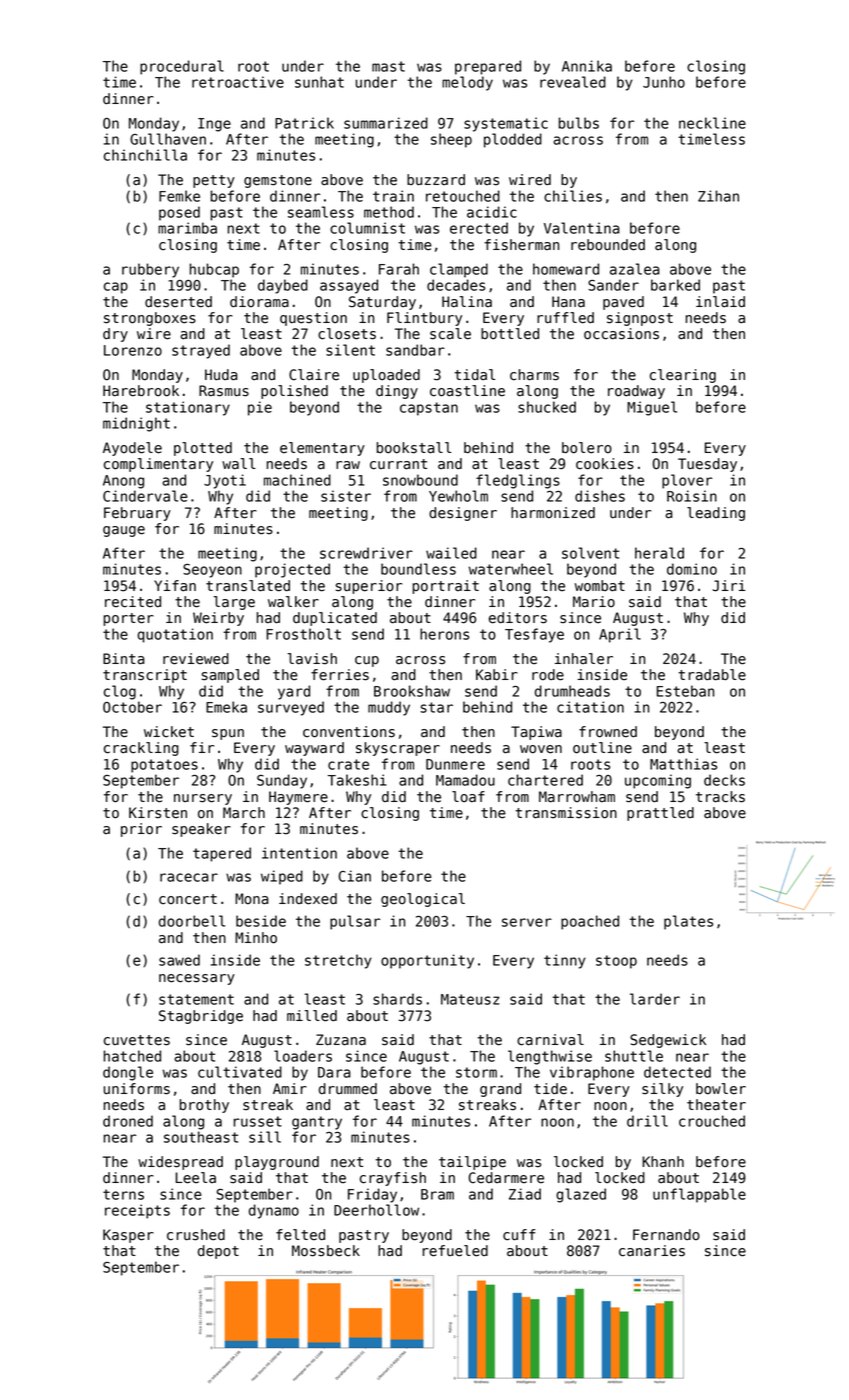 Image resolution: width=849 pixels, height=1400 pixels. I want to click on walker, so click(293, 602).
